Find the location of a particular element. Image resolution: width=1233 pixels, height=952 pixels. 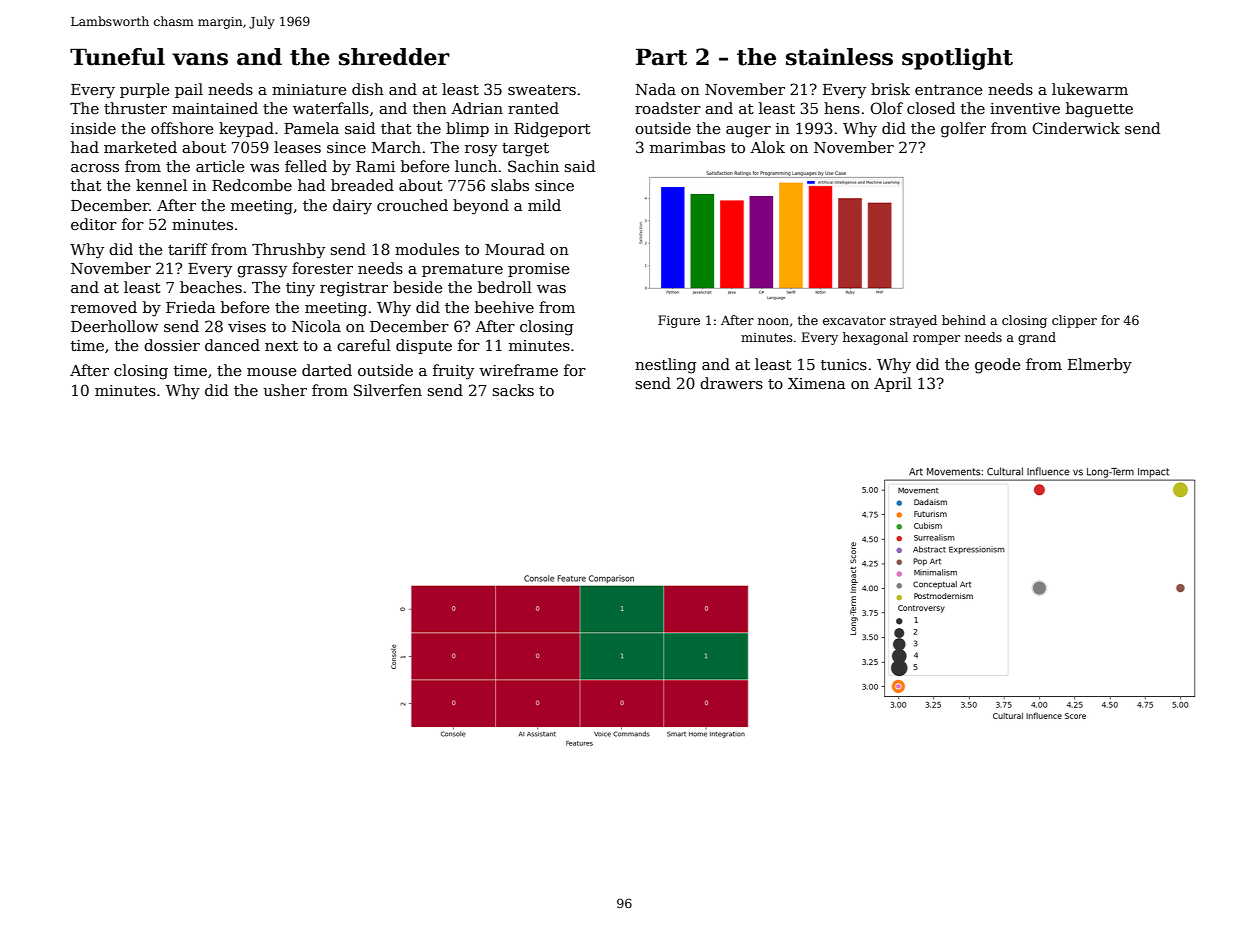

Tuneful is located at coordinates (117, 57).
